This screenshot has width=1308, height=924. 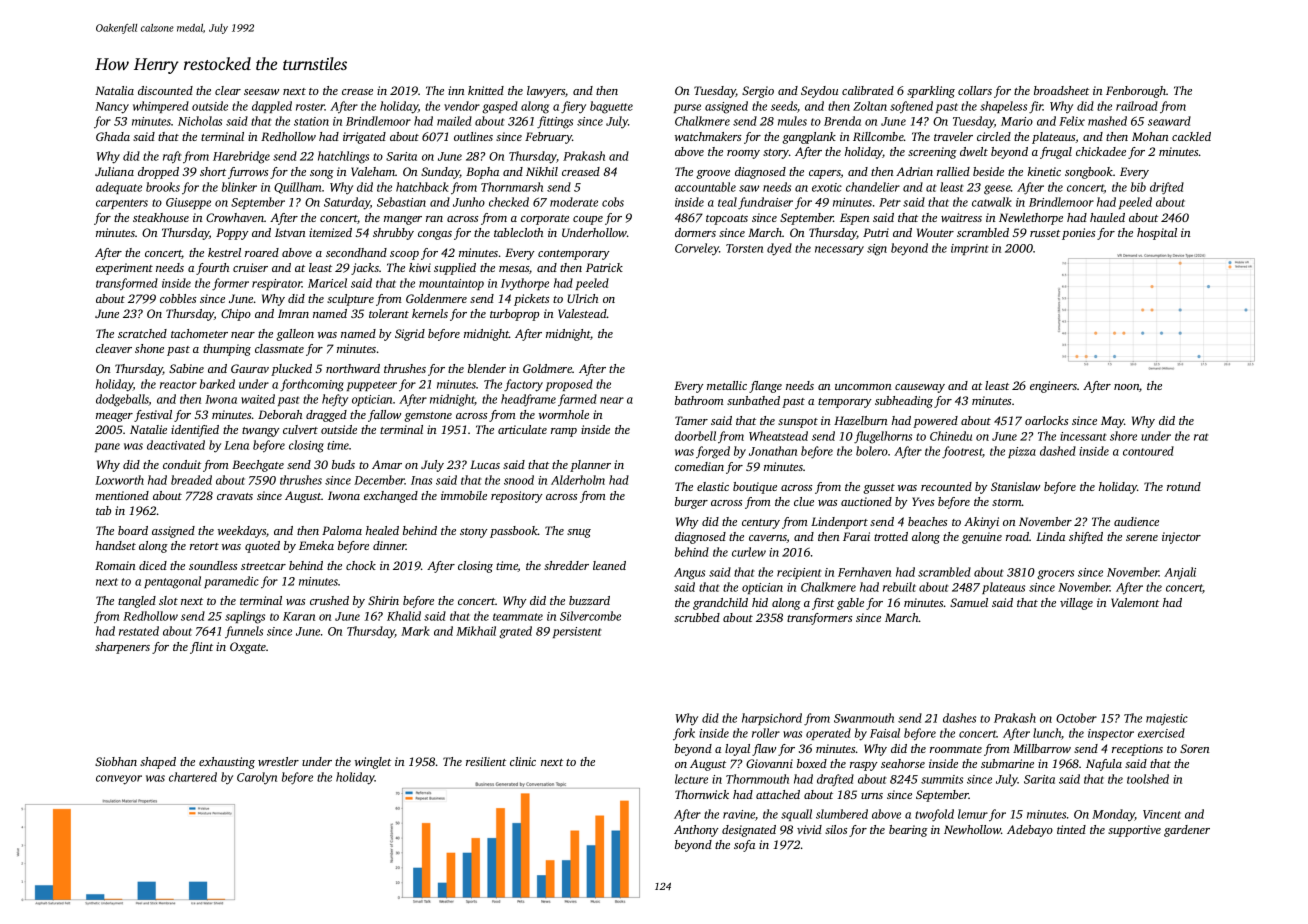 What do you see at coordinates (1180, 573) in the screenshot?
I see `Anjali` at bounding box center [1180, 573].
